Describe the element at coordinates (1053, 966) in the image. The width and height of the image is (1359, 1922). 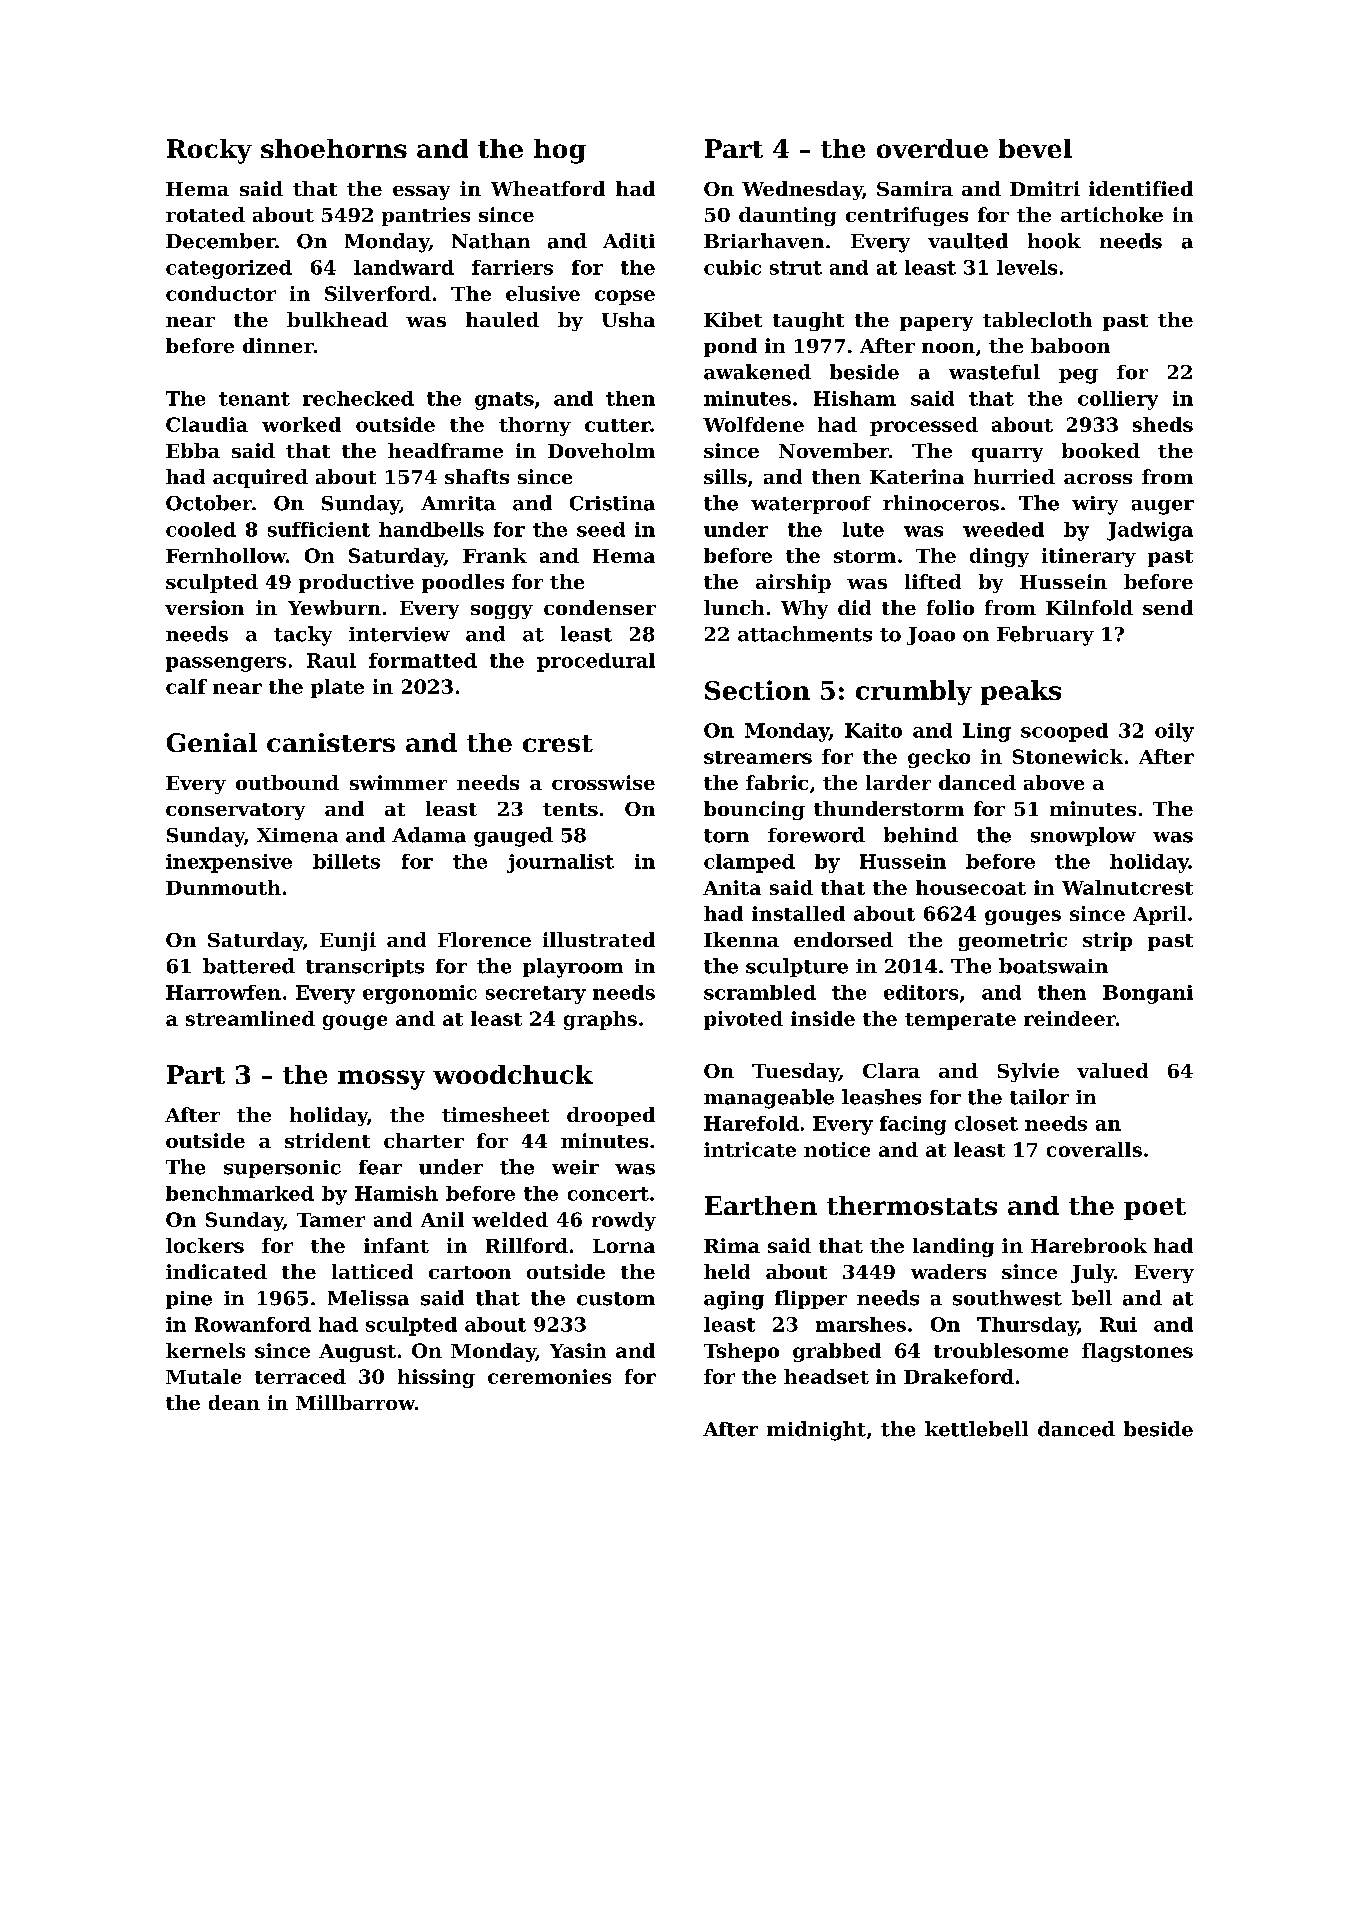
I see `boatswain` at that location.
